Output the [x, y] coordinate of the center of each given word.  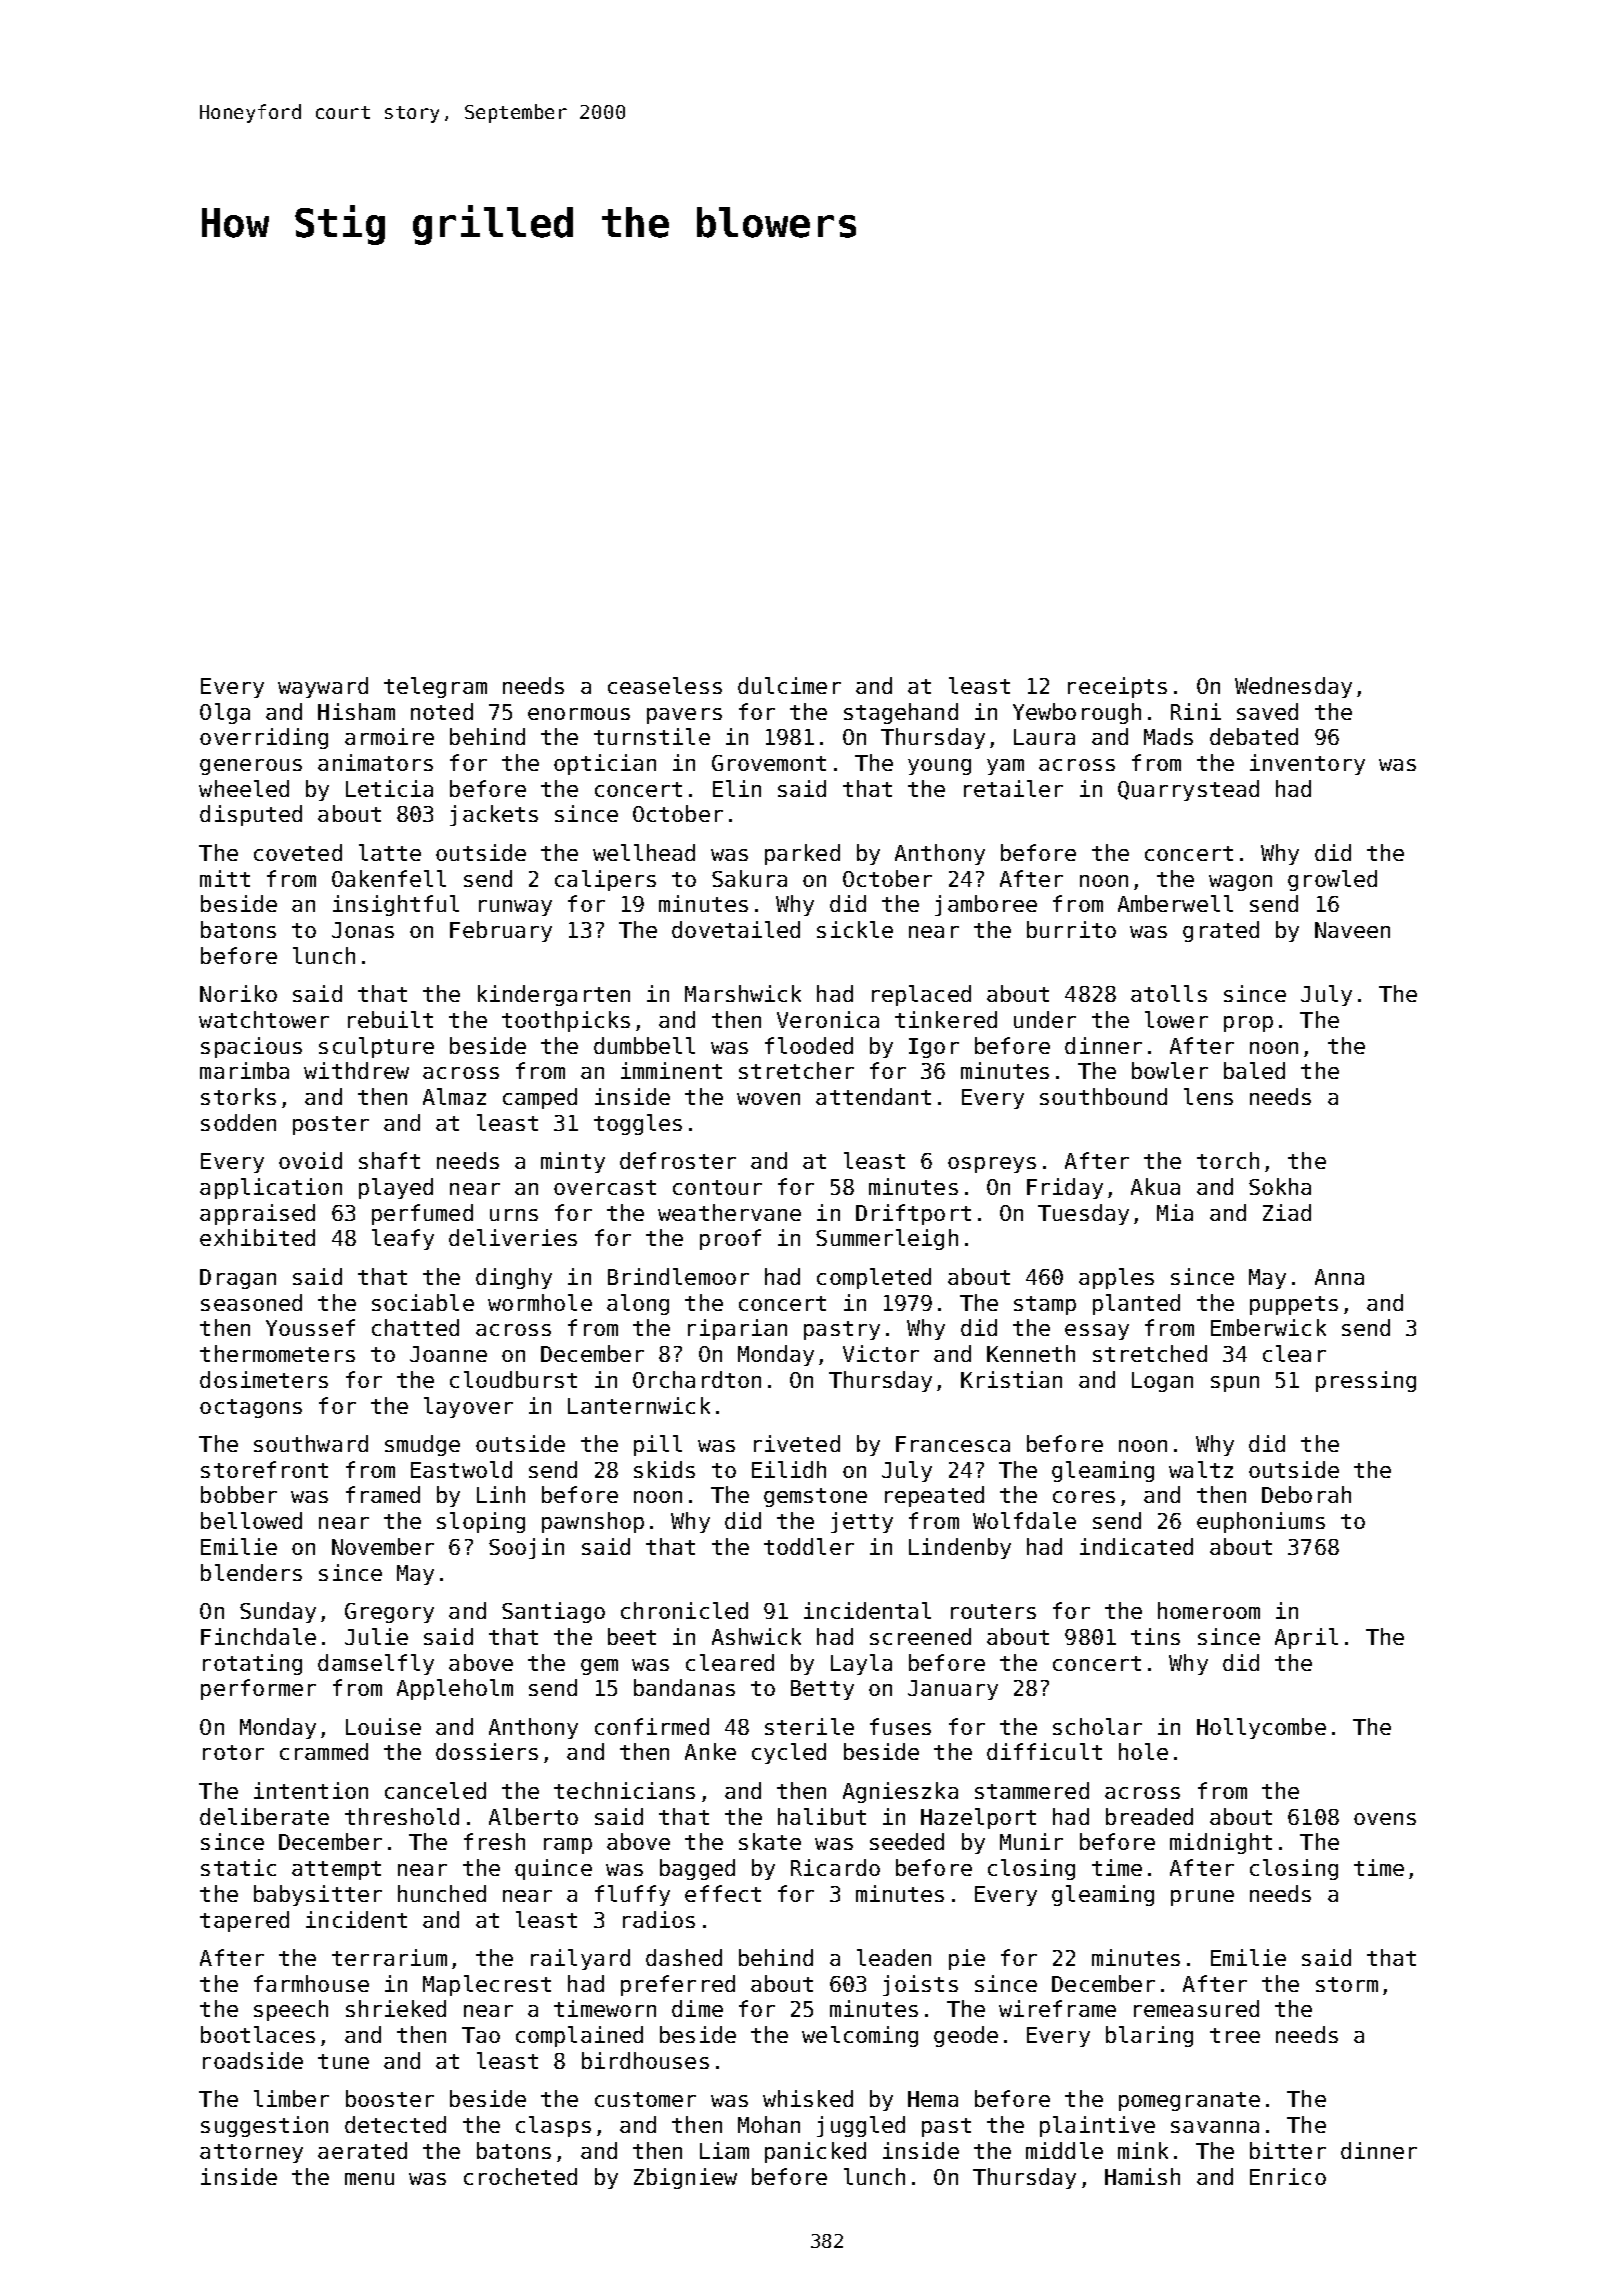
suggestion [264, 2126]
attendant [873, 1096]
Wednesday [1293, 687]
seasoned [251, 1302]
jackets [494, 815]
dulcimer [789, 685]
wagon [1240, 883]
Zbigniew [685, 2178]
